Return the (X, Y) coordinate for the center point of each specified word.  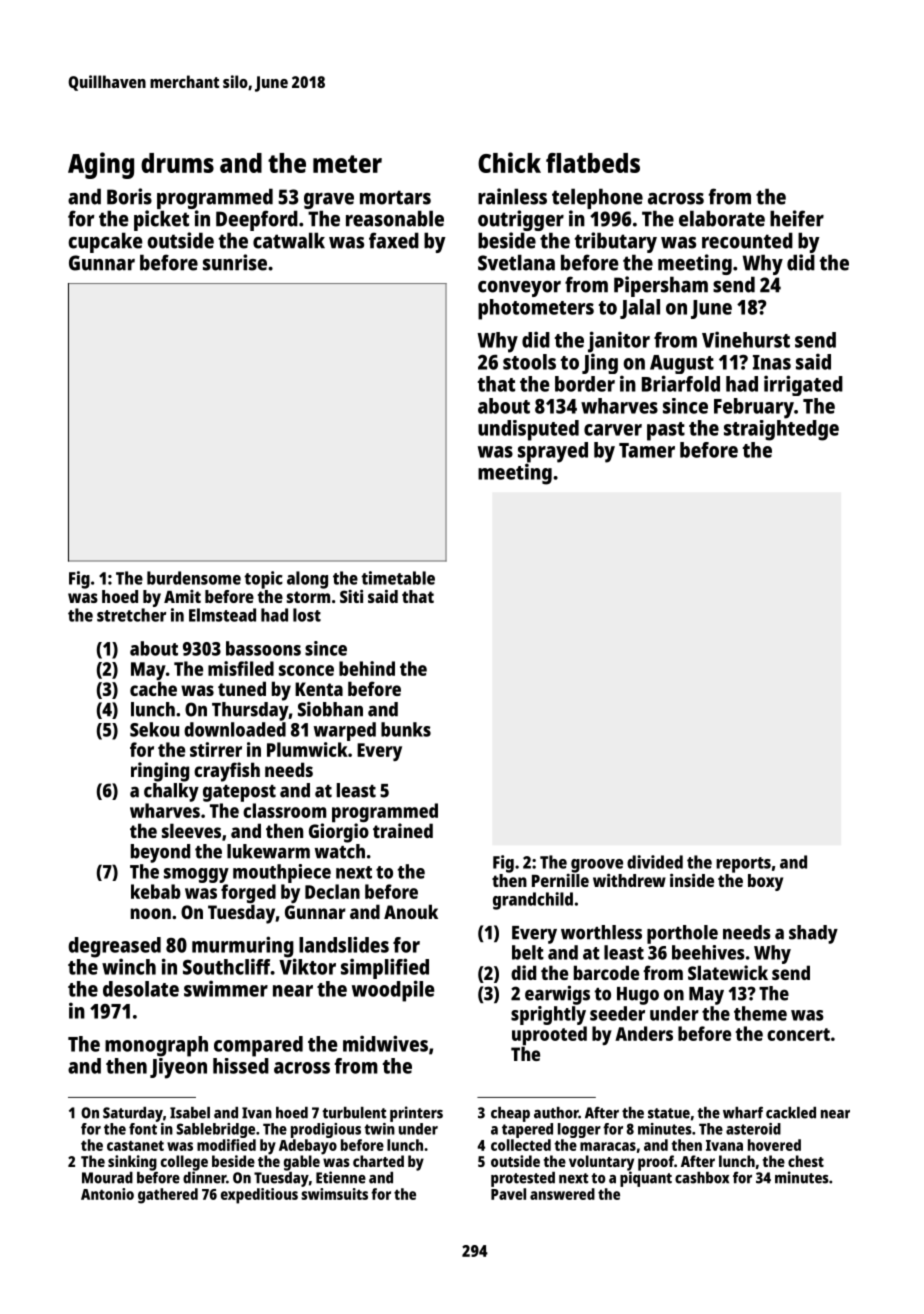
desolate (141, 989)
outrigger (521, 220)
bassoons (263, 648)
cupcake (105, 242)
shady (813, 934)
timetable (398, 578)
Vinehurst (746, 339)
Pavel (508, 1194)
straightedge (781, 430)
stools (529, 362)
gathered (168, 1196)
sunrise (235, 262)
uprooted (549, 1036)
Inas (772, 362)
